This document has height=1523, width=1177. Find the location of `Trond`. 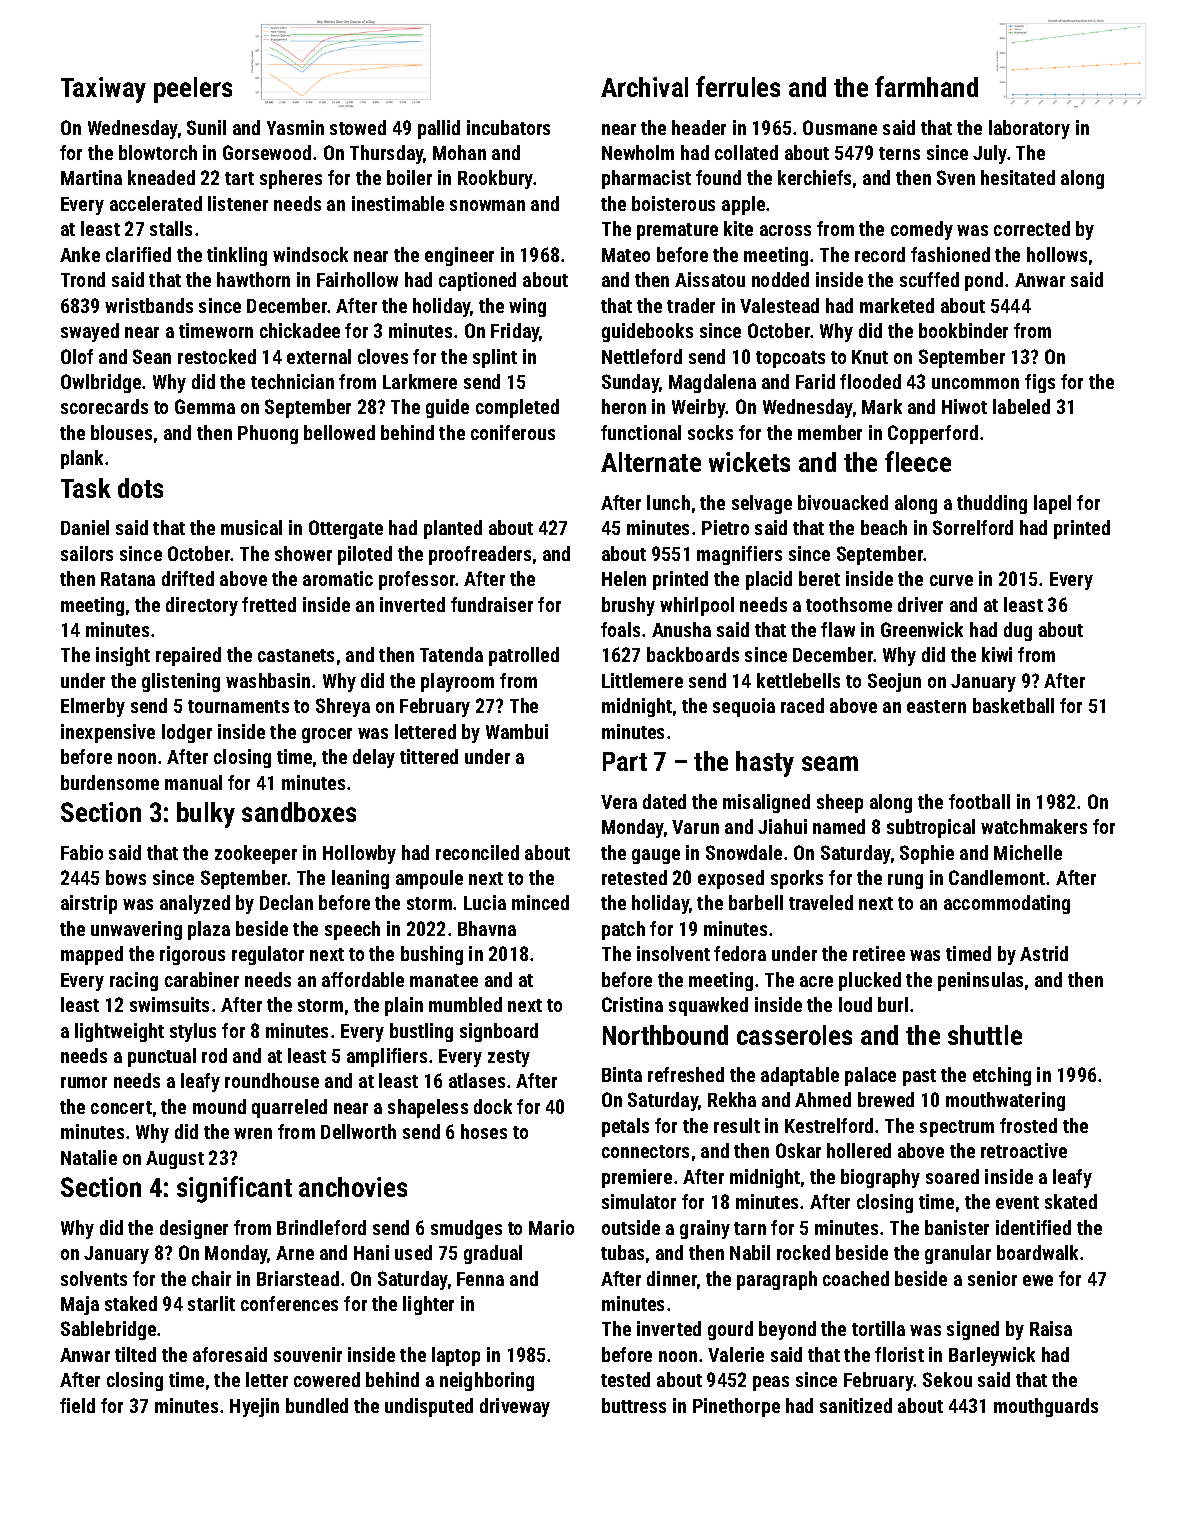

Trond is located at coordinates (83, 279).
